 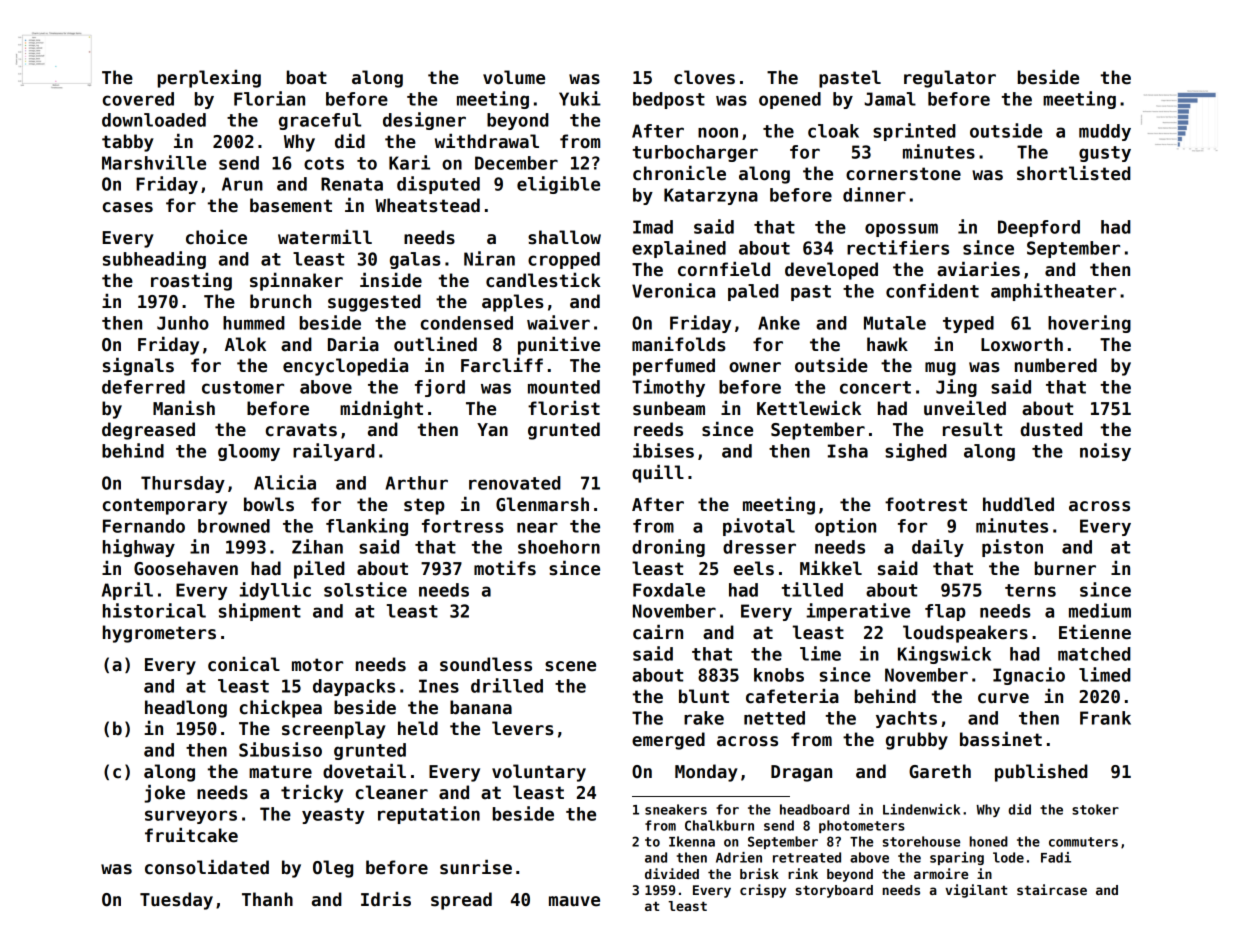 I want to click on graceful, so click(x=320, y=121).
